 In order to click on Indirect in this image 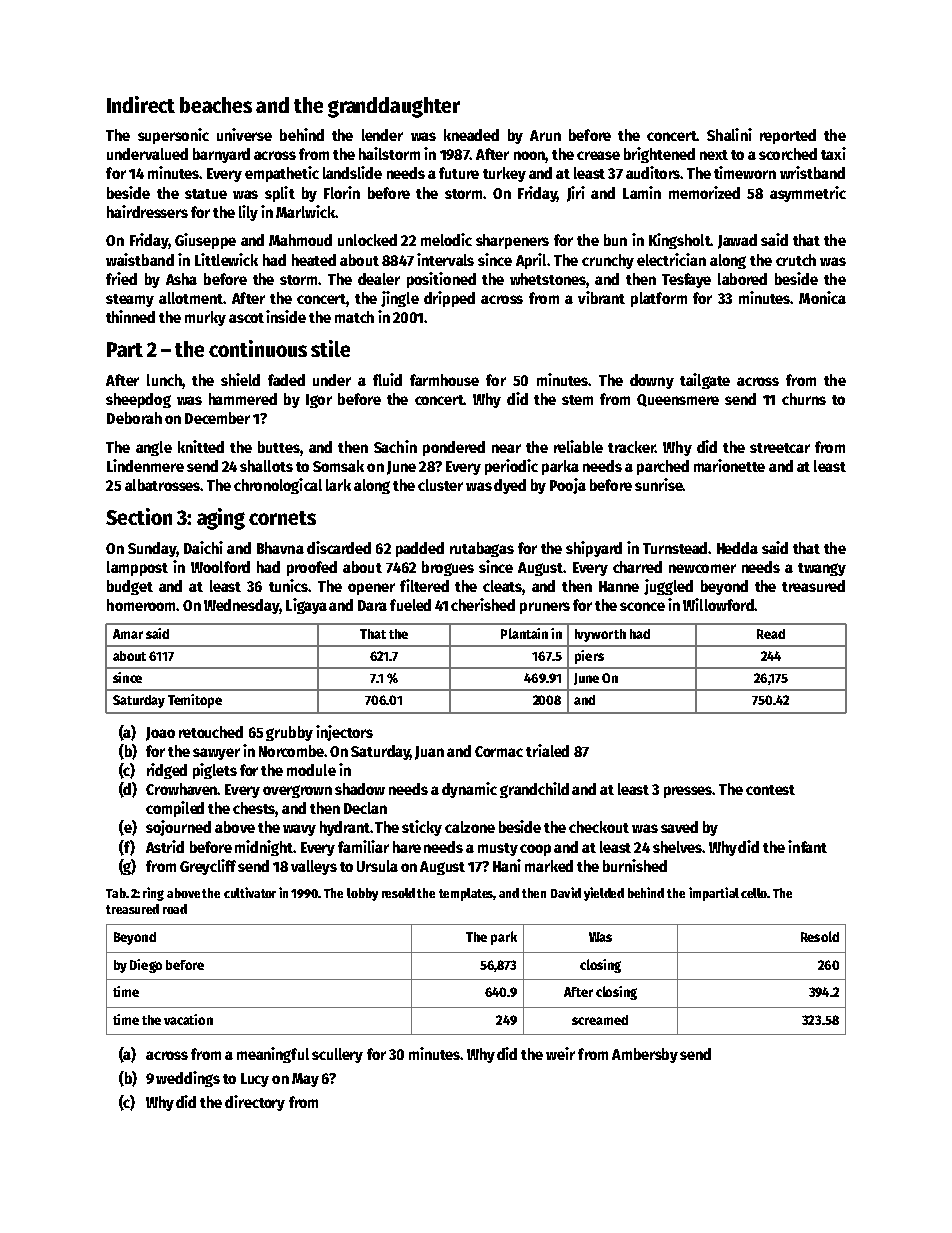, I will do `click(141, 104)`.
